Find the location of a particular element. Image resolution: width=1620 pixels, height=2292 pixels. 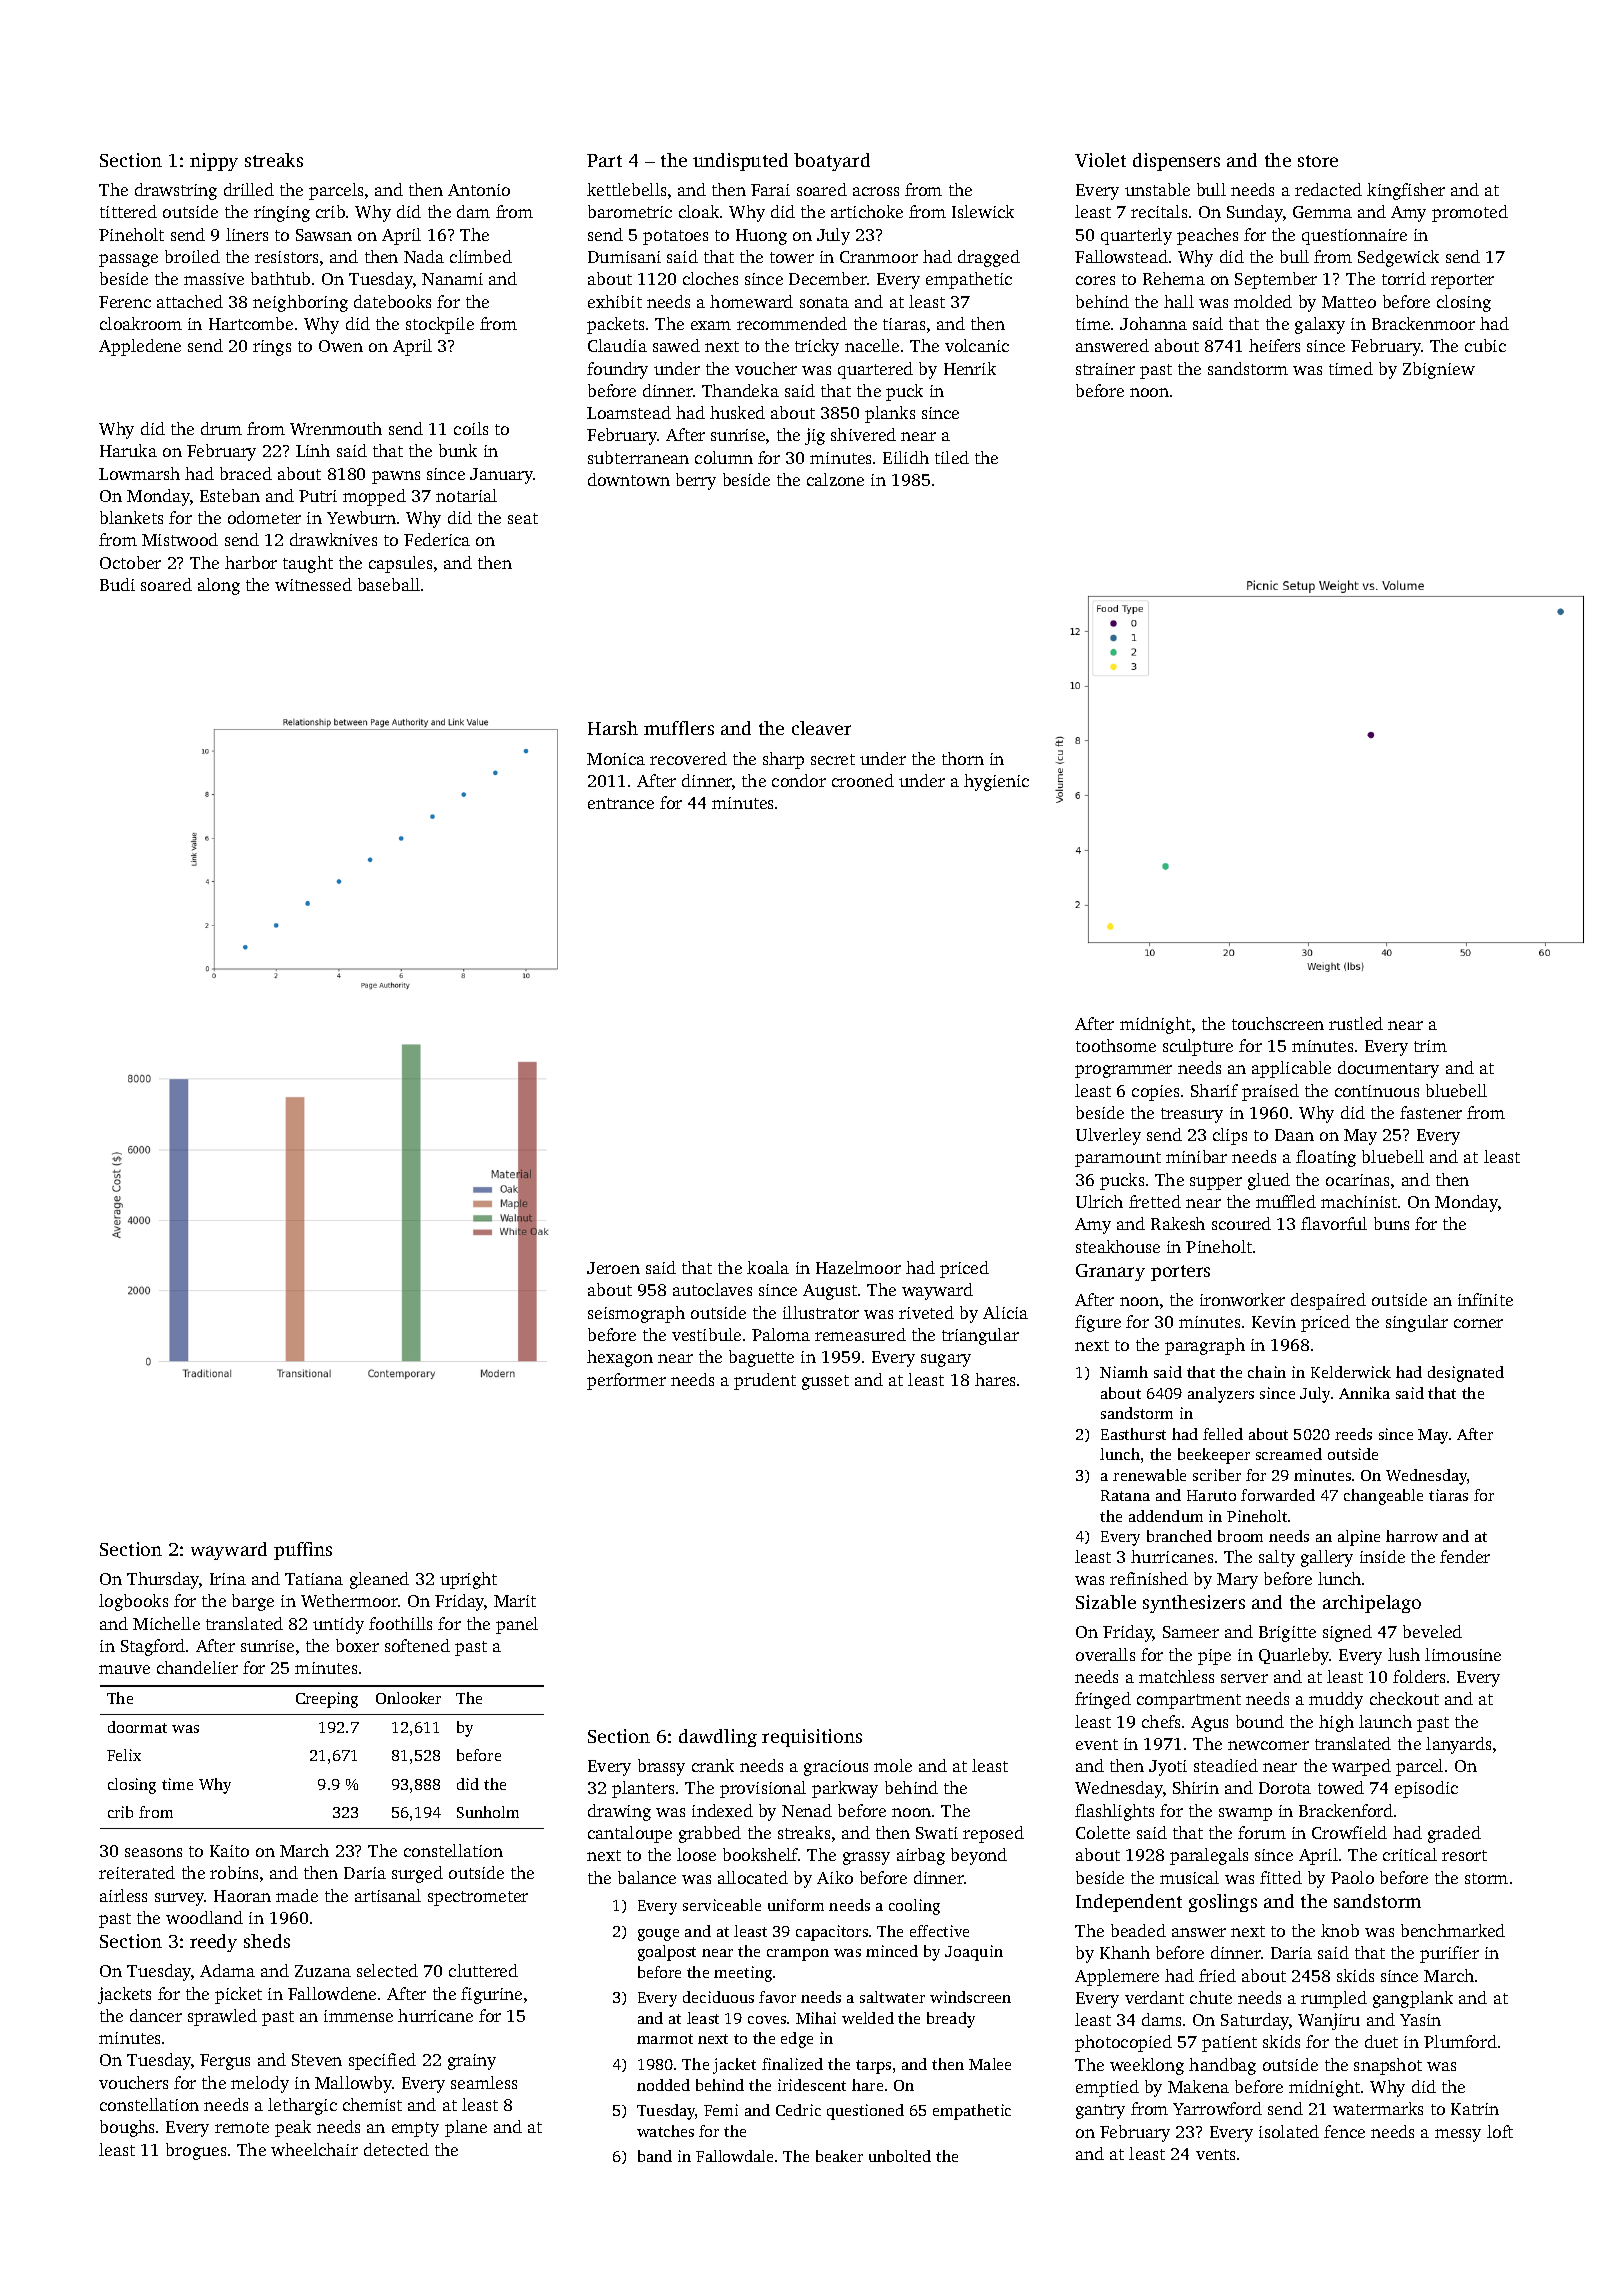

store is located at coordinates (1318, 161).
